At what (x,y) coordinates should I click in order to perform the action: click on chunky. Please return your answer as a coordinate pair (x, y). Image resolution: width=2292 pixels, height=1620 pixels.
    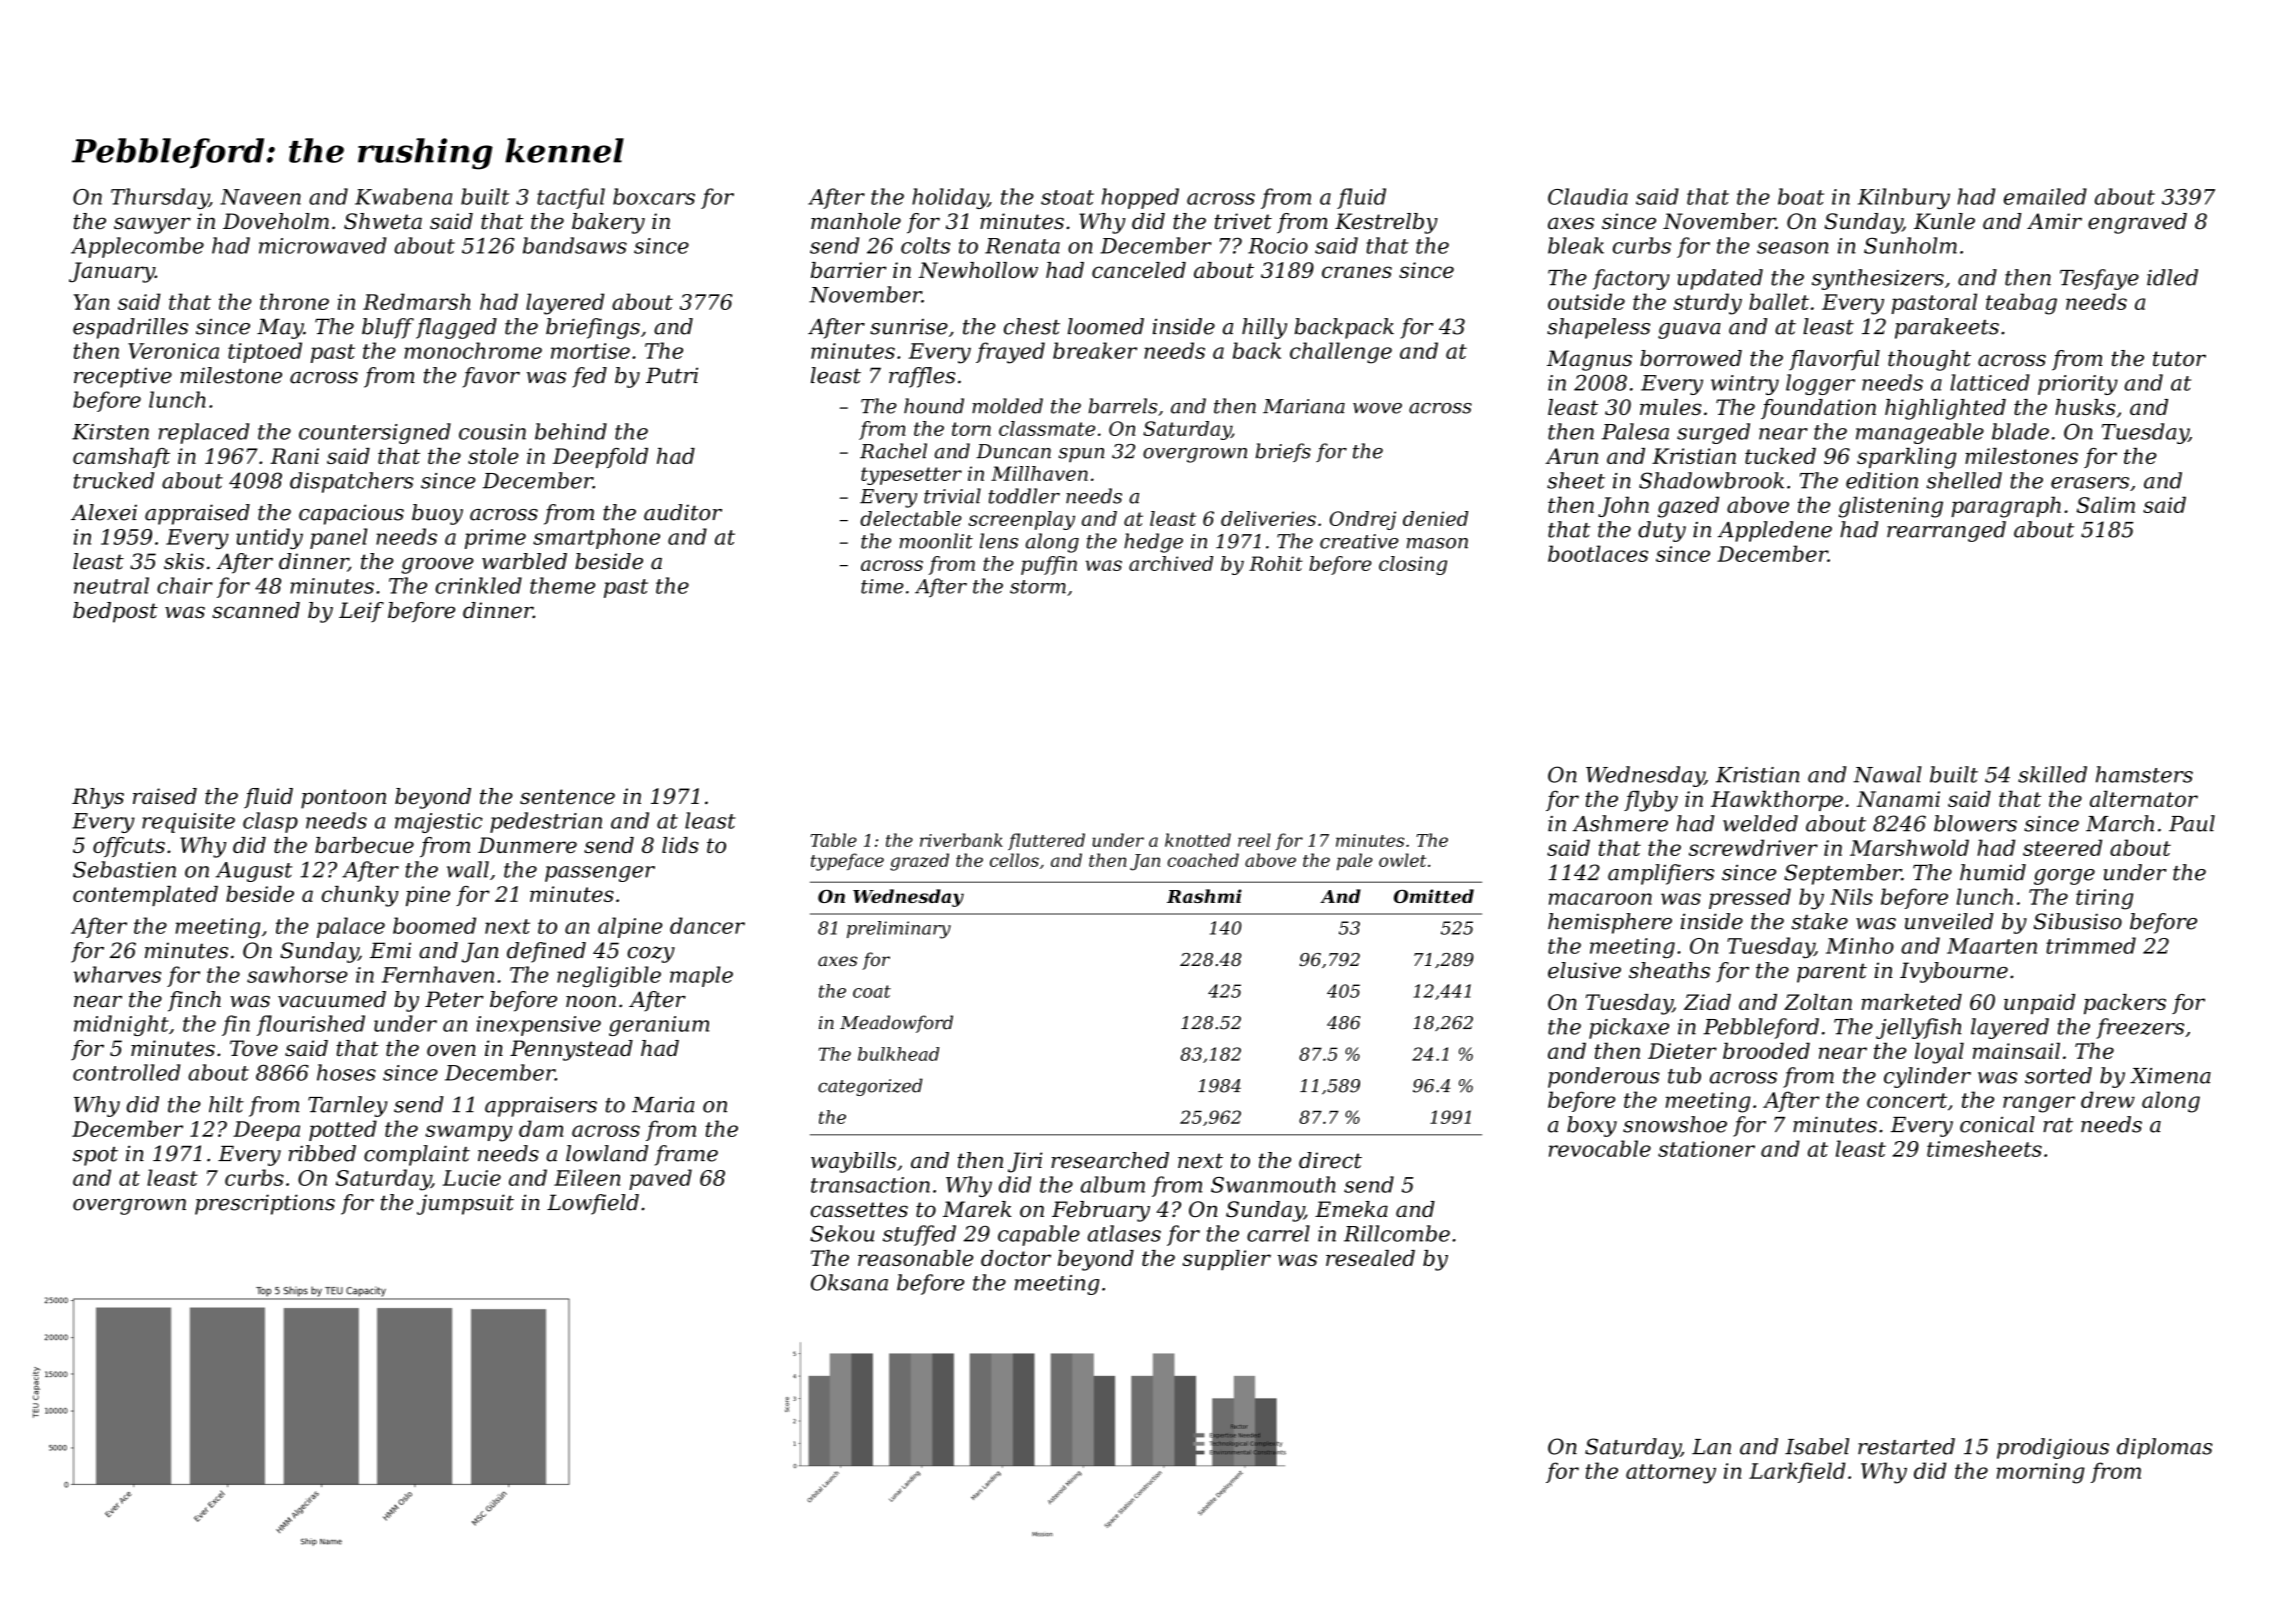
    Looking at the image, I should click on (360, 896).
